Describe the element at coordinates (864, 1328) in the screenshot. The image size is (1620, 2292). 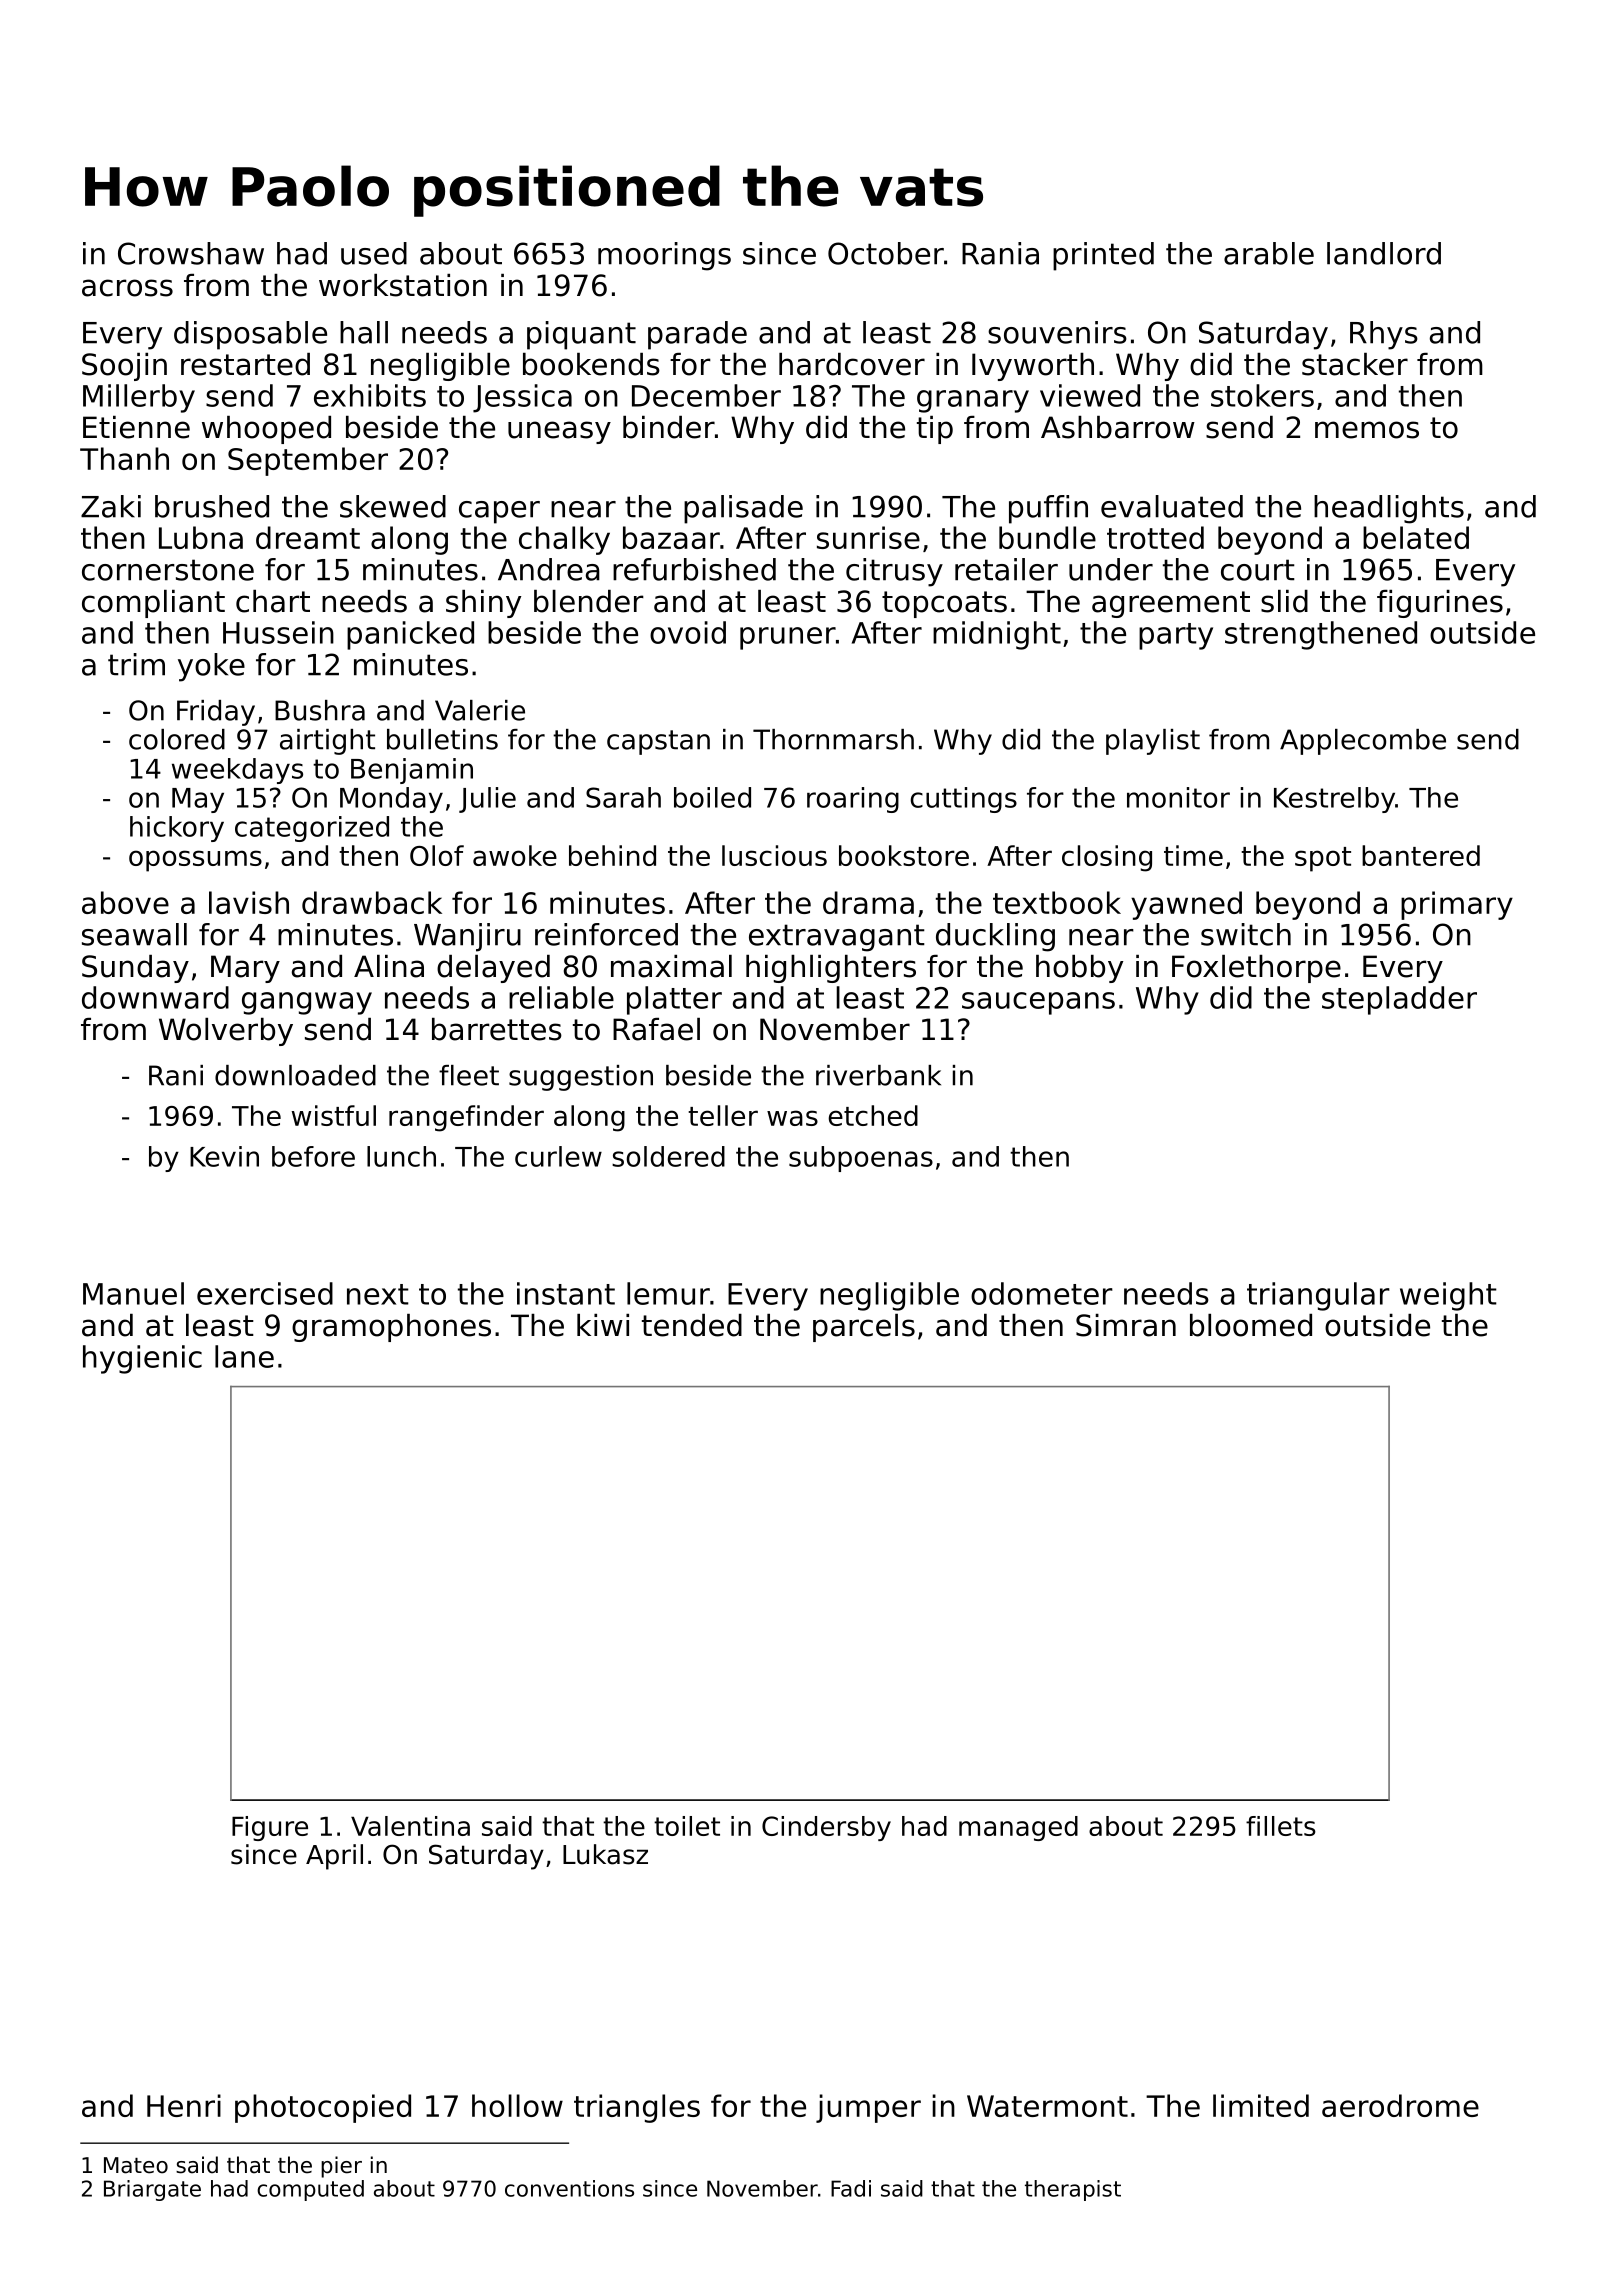
I see `parcels` at that location.
